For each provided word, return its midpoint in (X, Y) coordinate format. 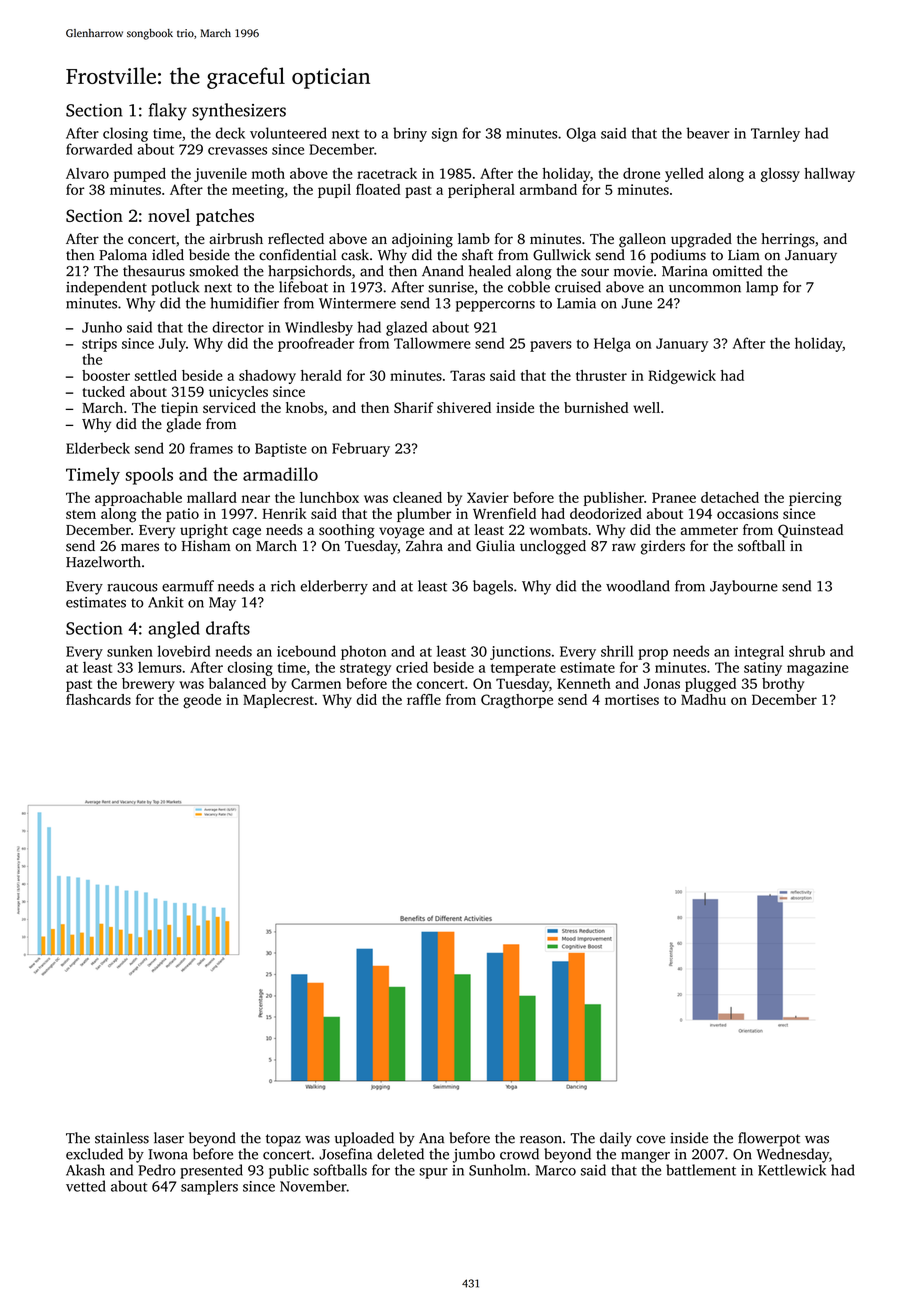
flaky (168, 112)
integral (759, 652)
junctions (520, 653)
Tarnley (775, 134)
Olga (581, 134)
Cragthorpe (517, 701)
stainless (122, 1138)
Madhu (703, 699)
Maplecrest (278, 701)
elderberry (334, 587)
